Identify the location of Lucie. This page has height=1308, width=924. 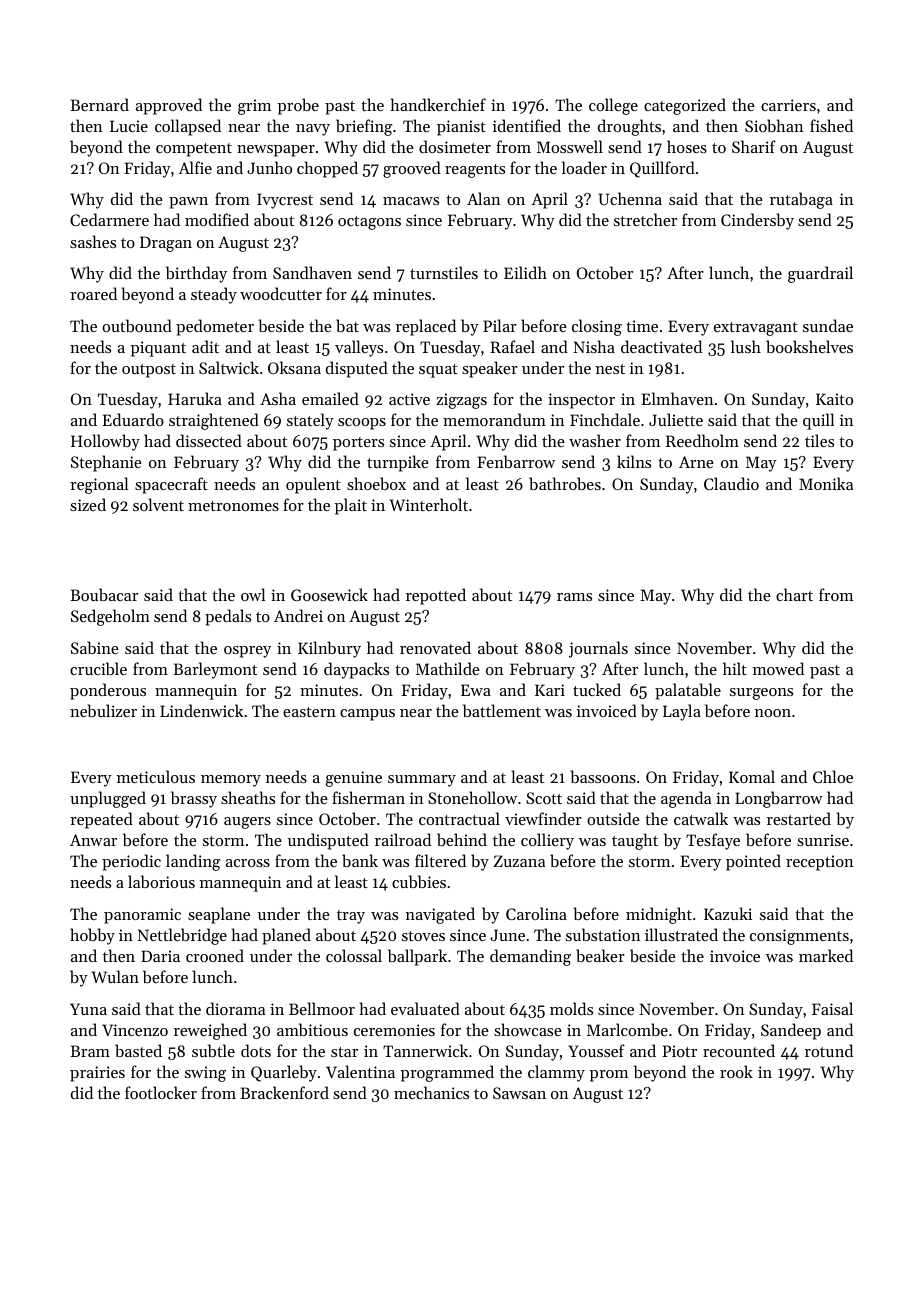
(129, 126).
